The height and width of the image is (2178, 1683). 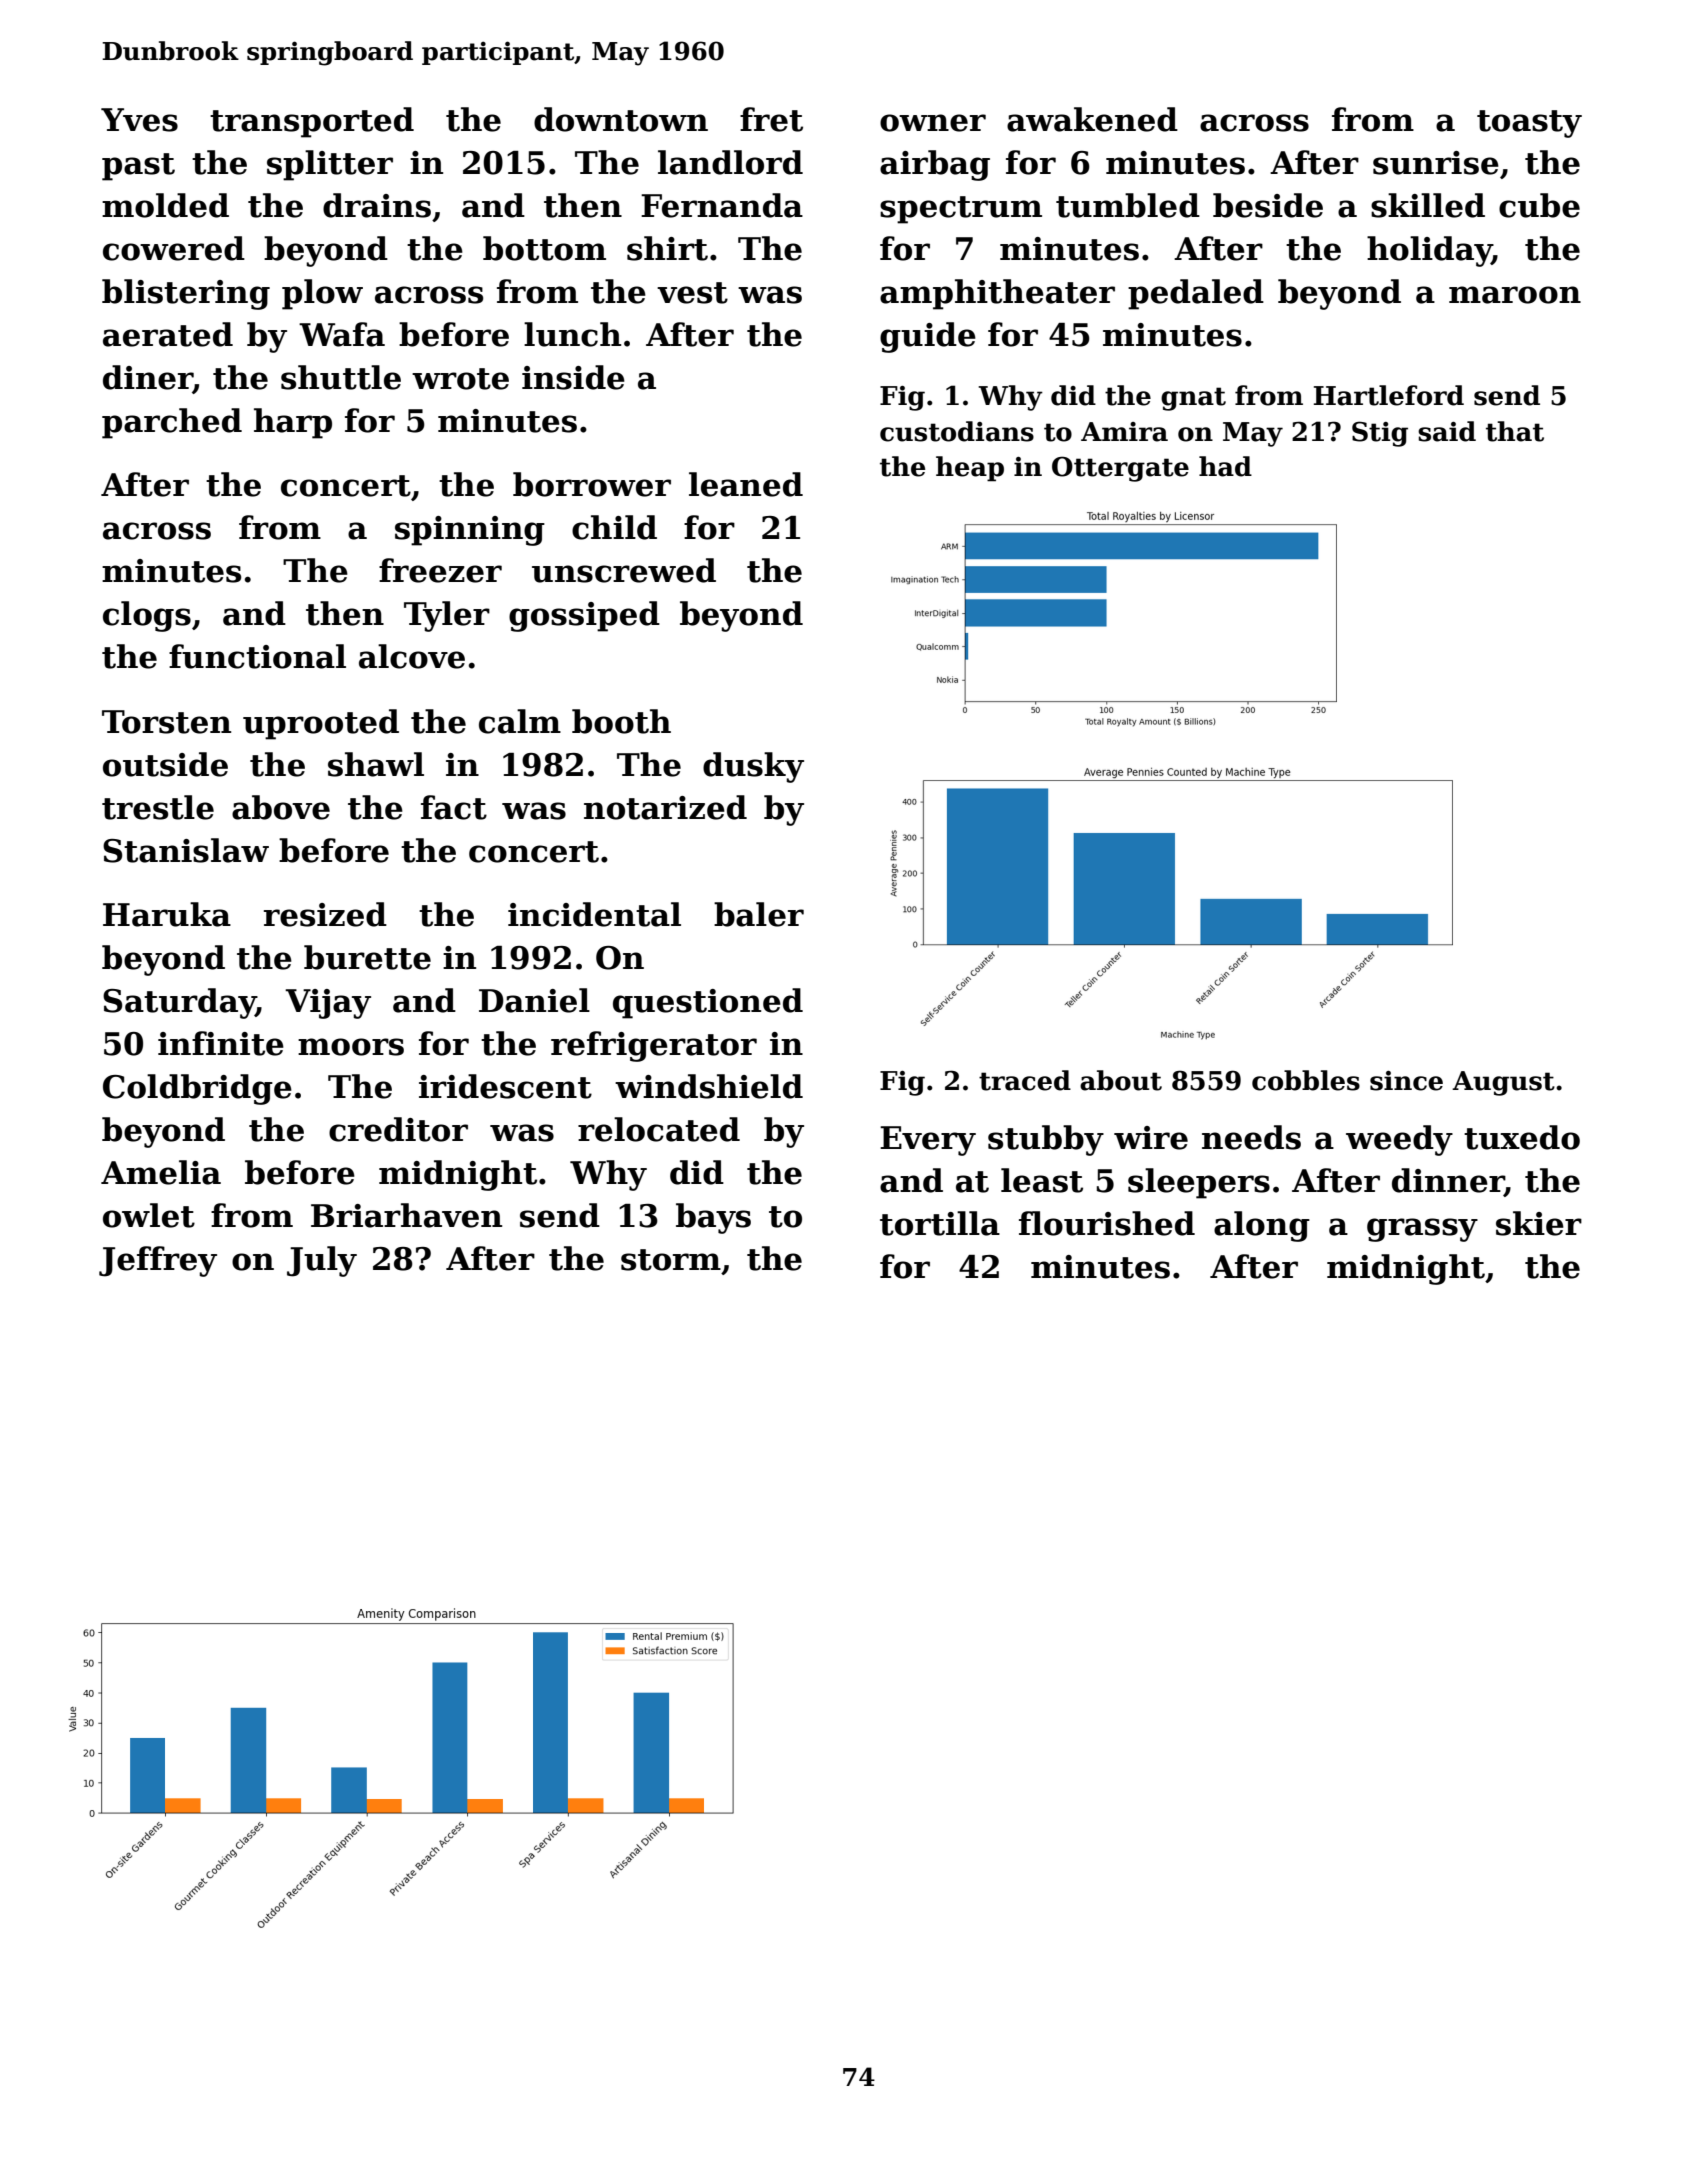 What do you see at coordinates (1193, 399) in the image?
I see `gnat` at bounding box center [1193, 399].
